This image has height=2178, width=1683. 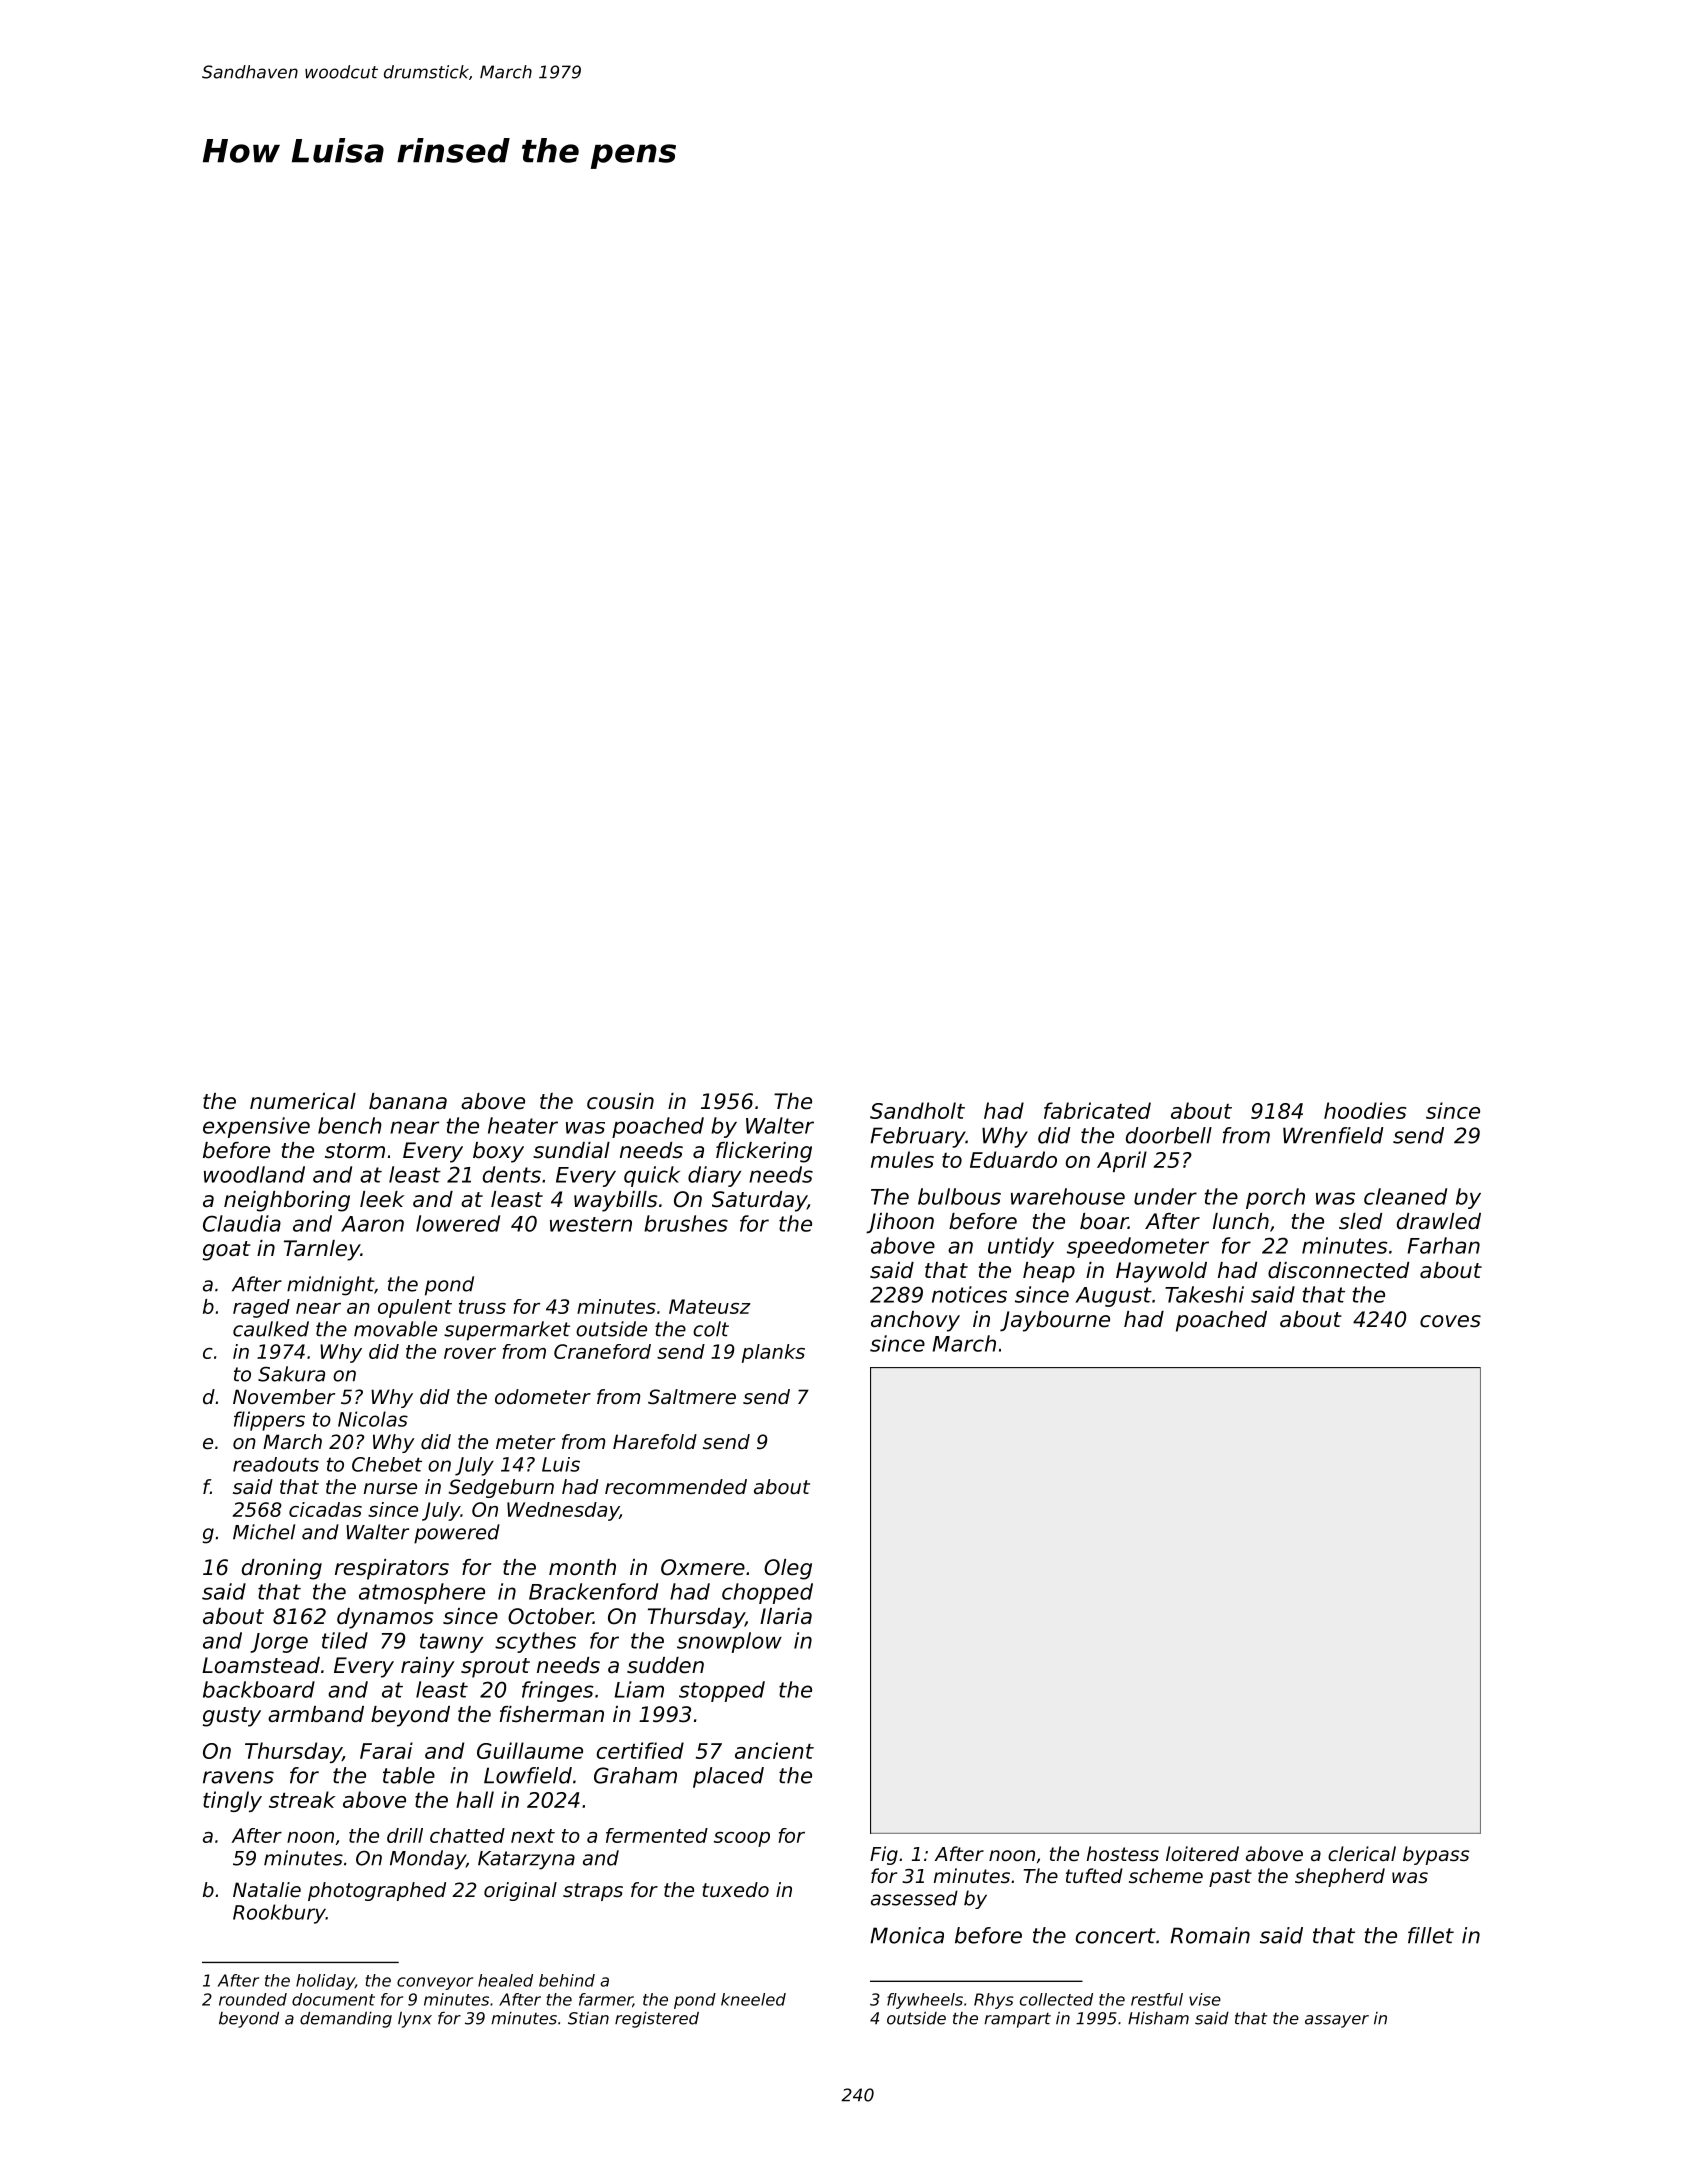 What do you see at coordinates (640, 1750) in the image?
I see `certified` at bounding box center [640, 1750].
